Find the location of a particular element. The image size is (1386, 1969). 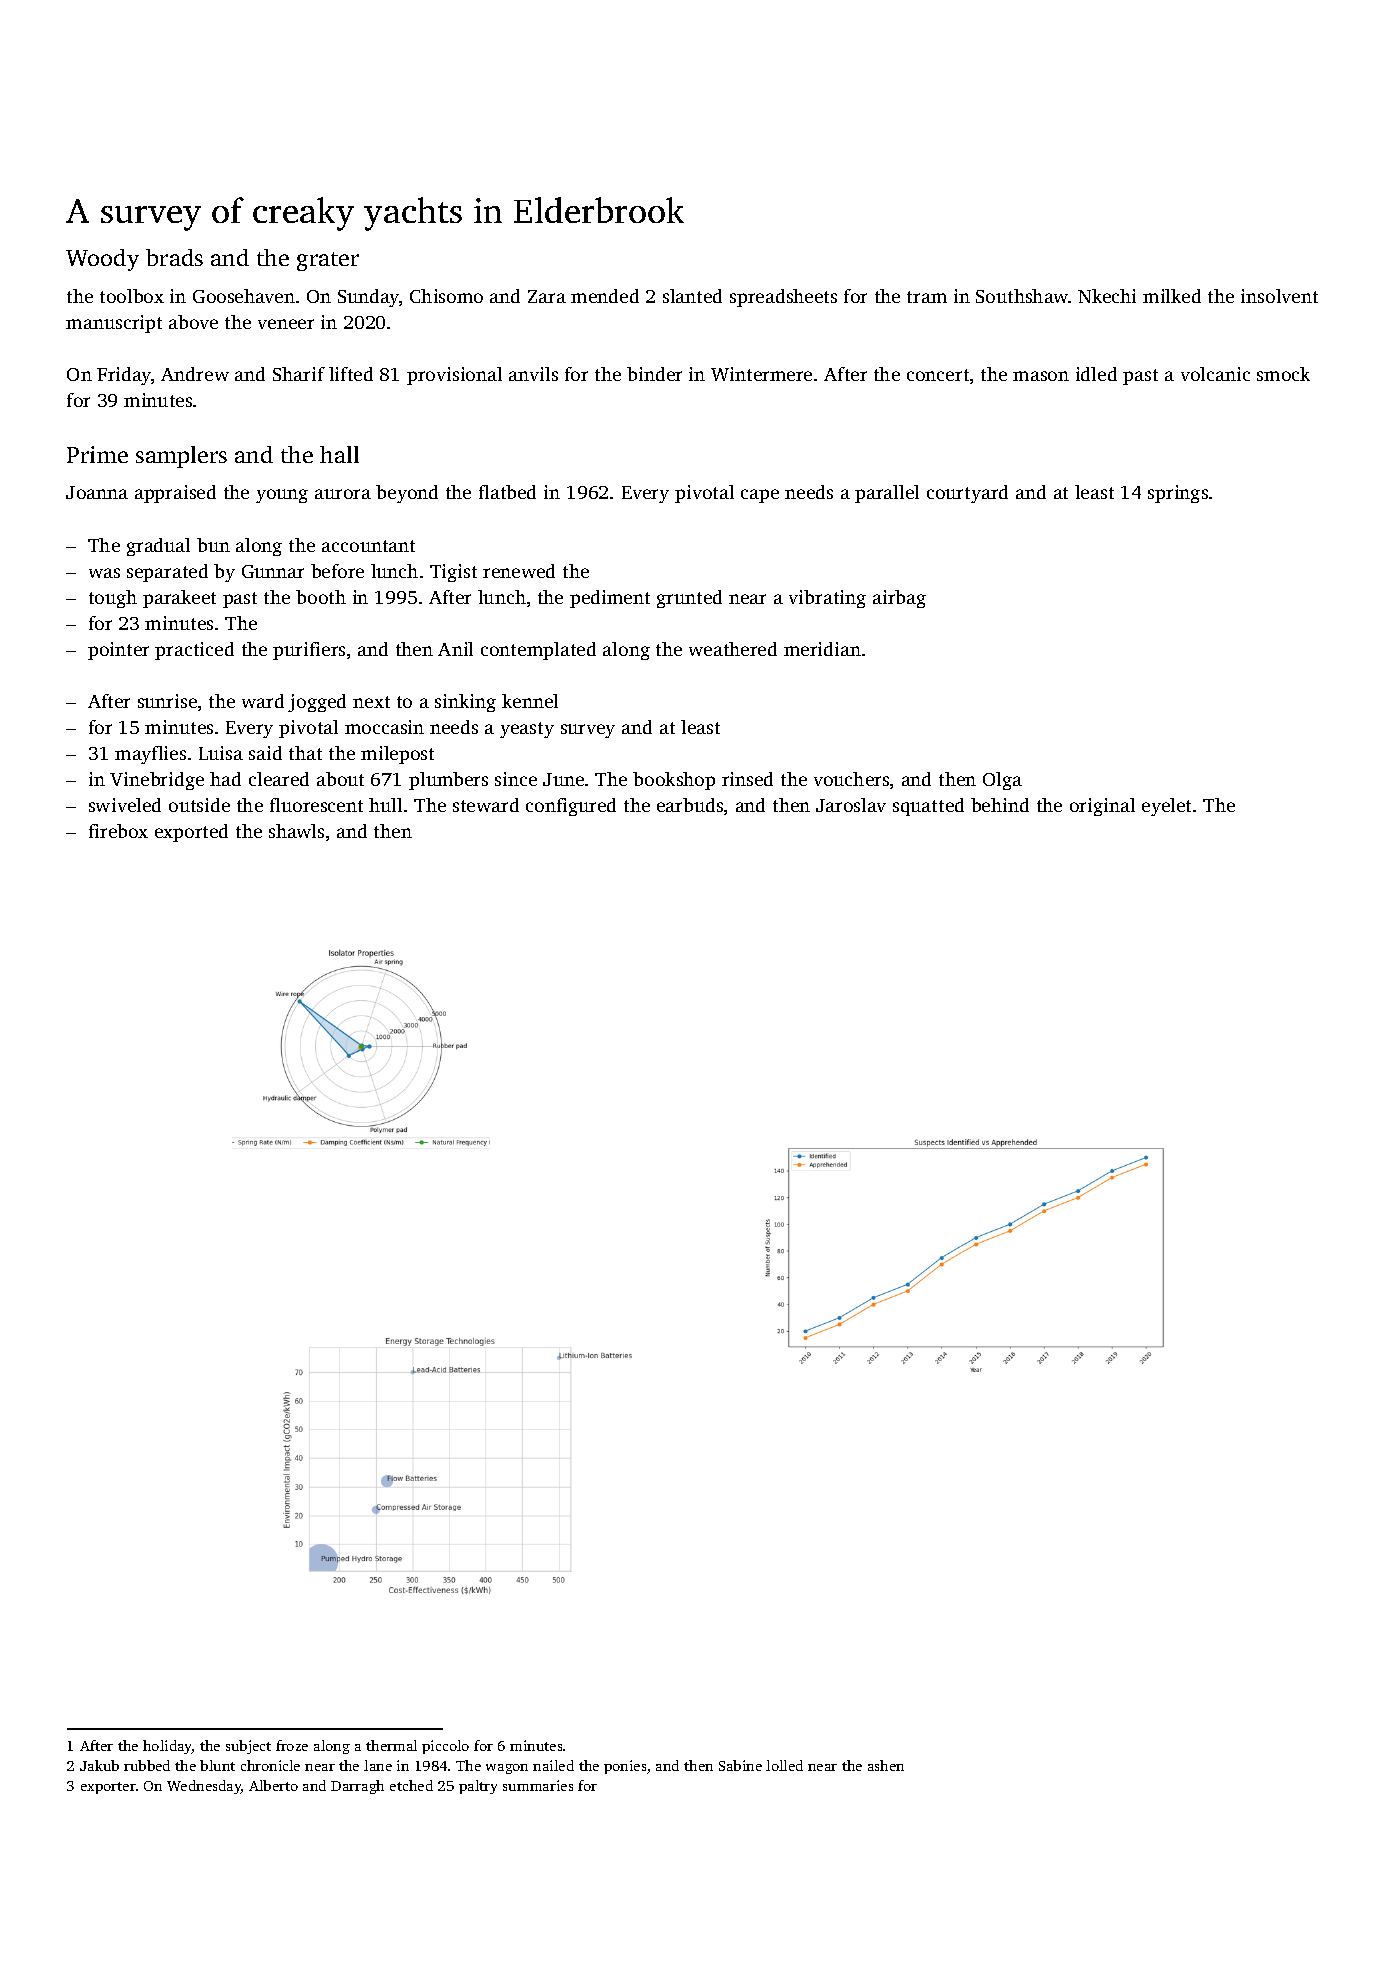

lifted is located at coordinates (351, 374).
